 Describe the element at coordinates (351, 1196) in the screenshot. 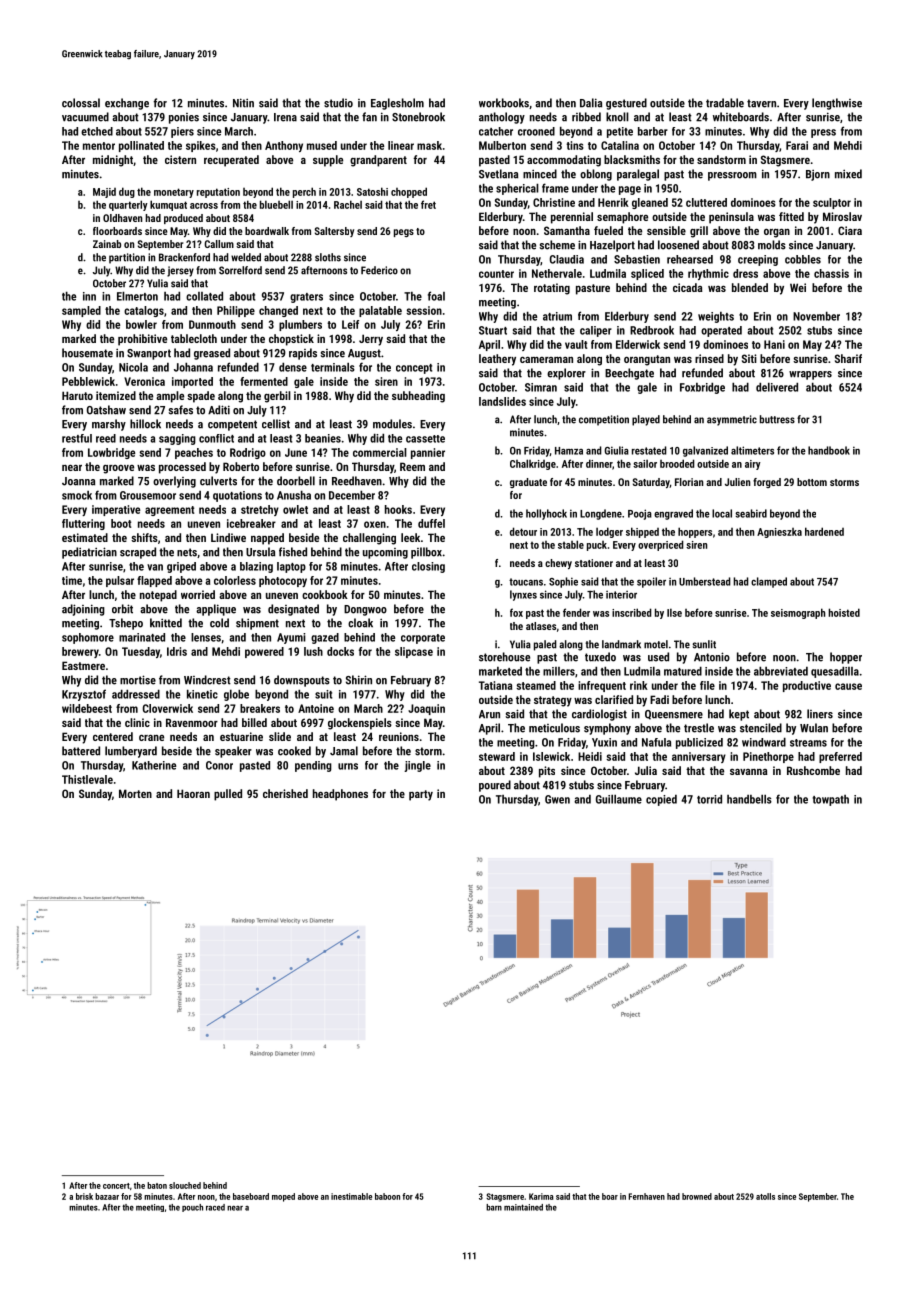

I see `inestimable` at that location.
